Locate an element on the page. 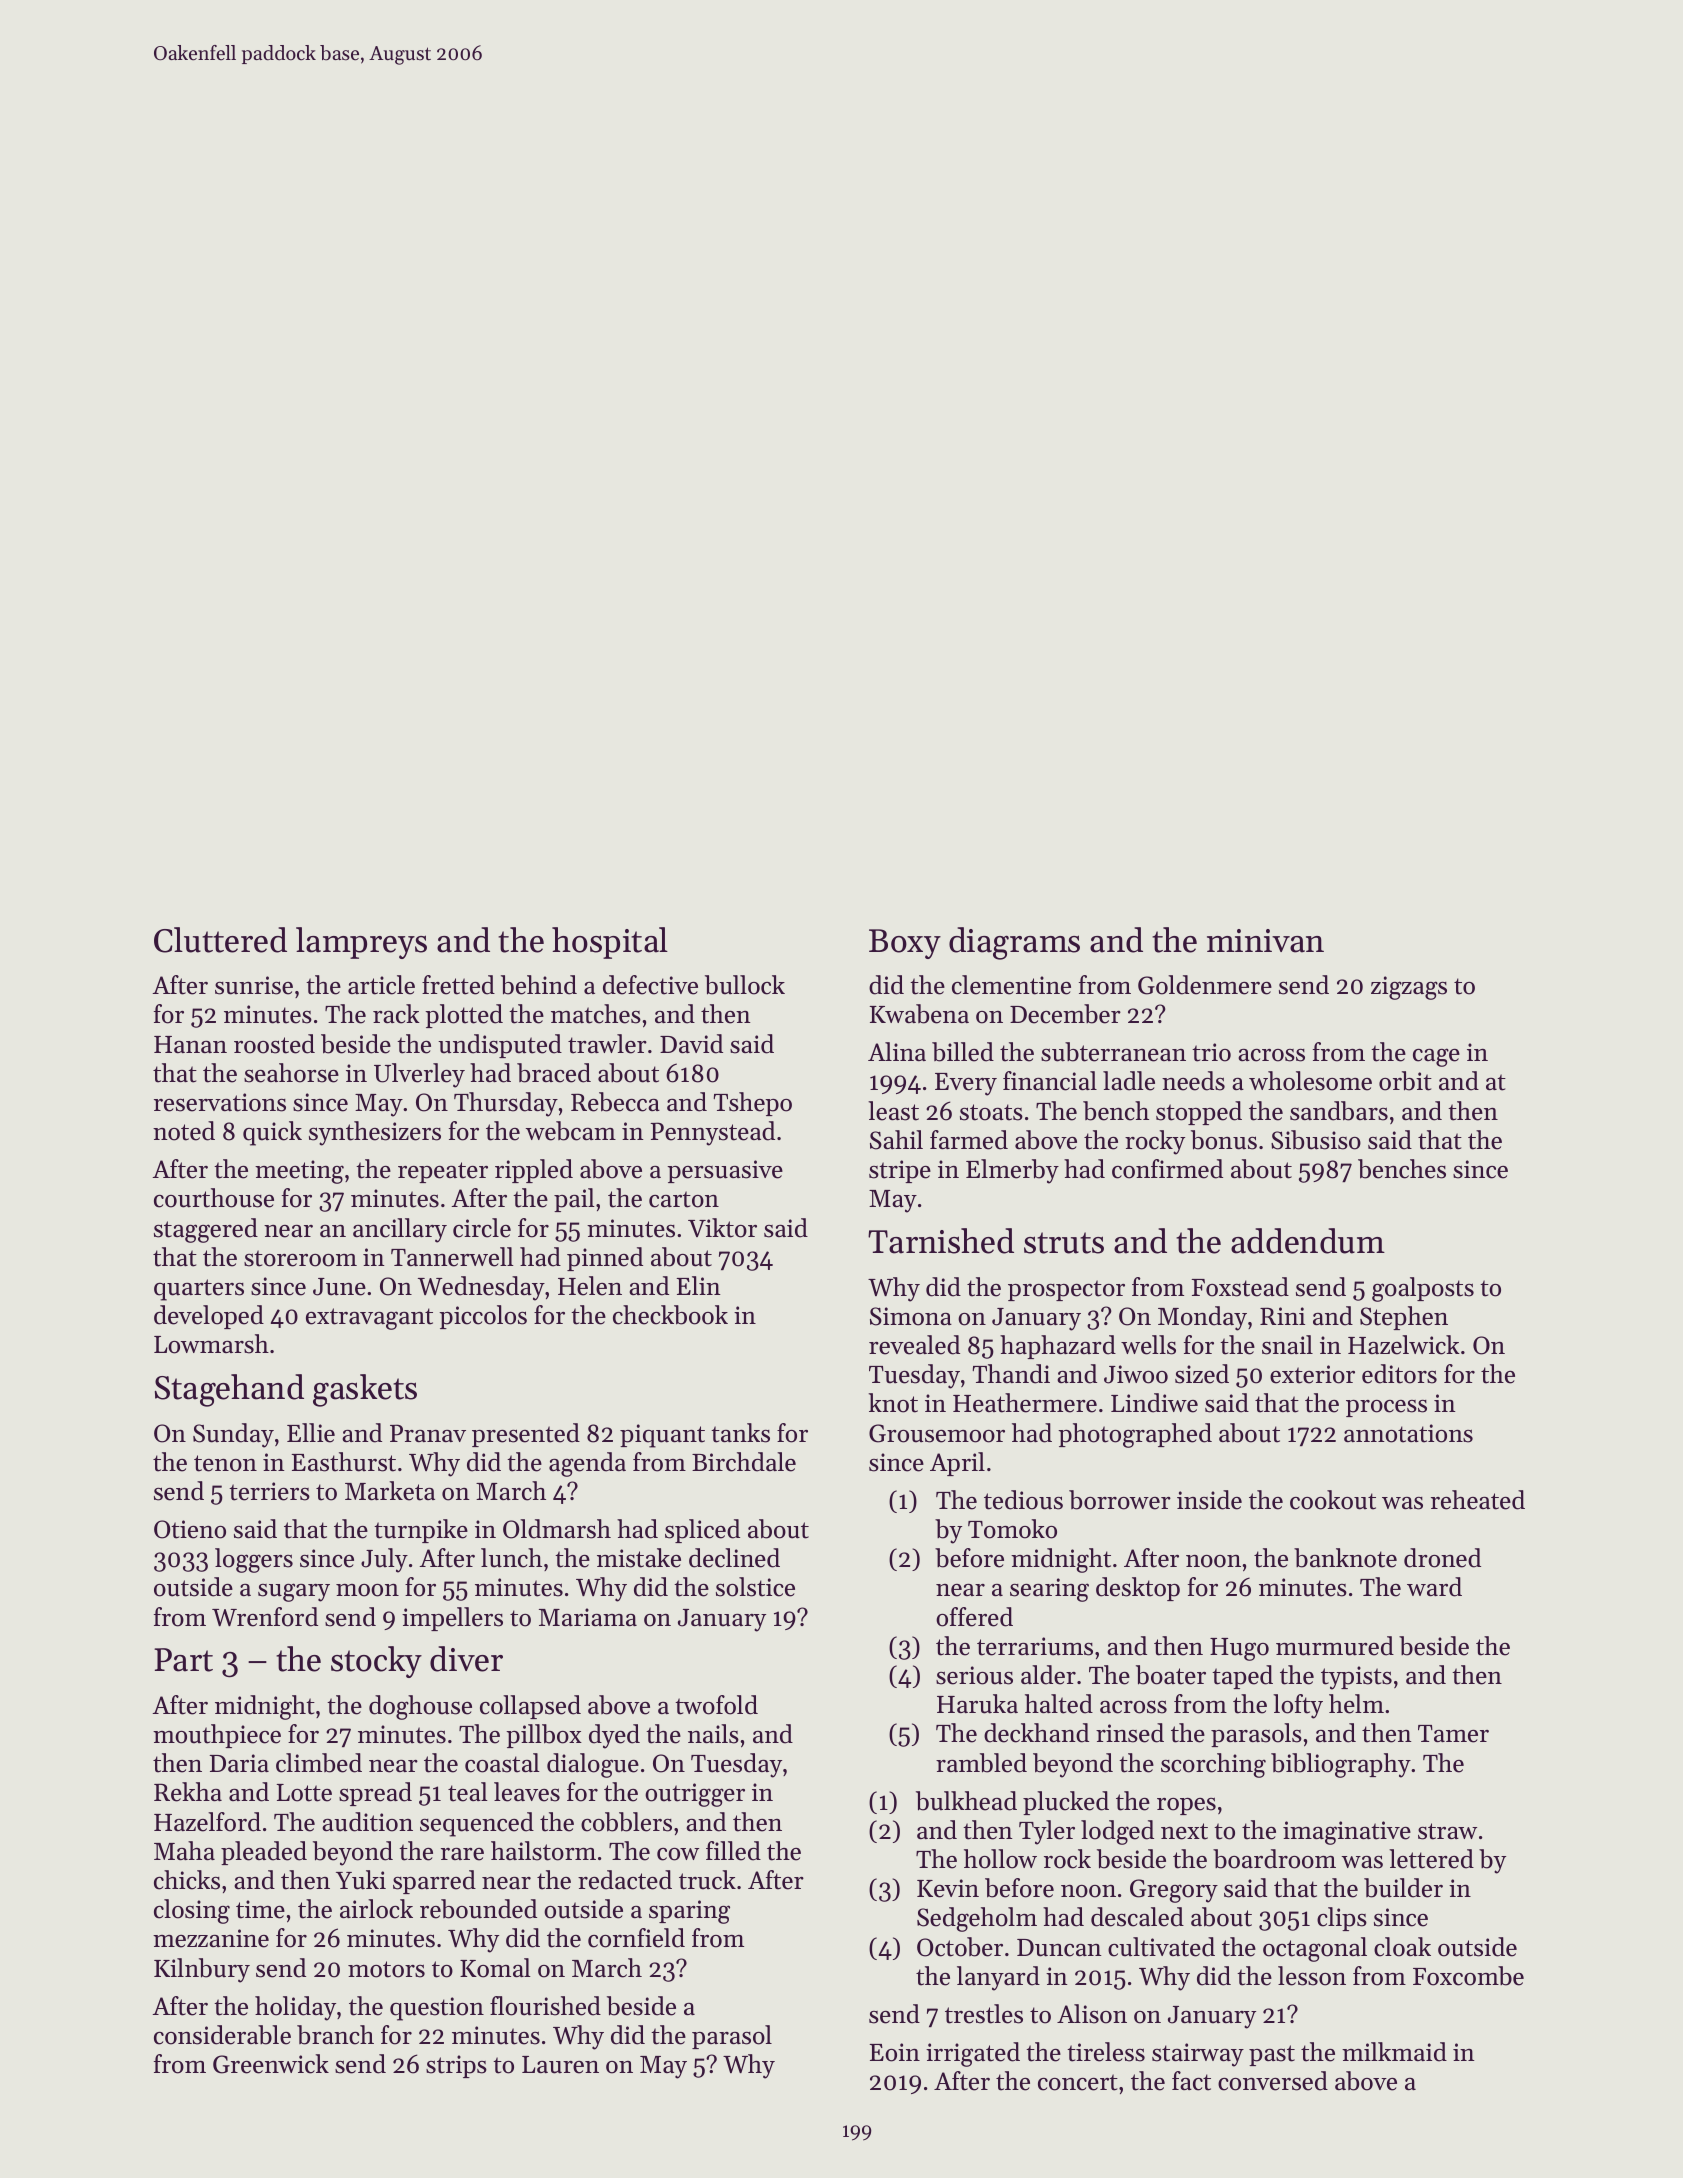 The width and height of the page is (1683, 2178). Lindiwe is located at coordinates (1154, 1403).
